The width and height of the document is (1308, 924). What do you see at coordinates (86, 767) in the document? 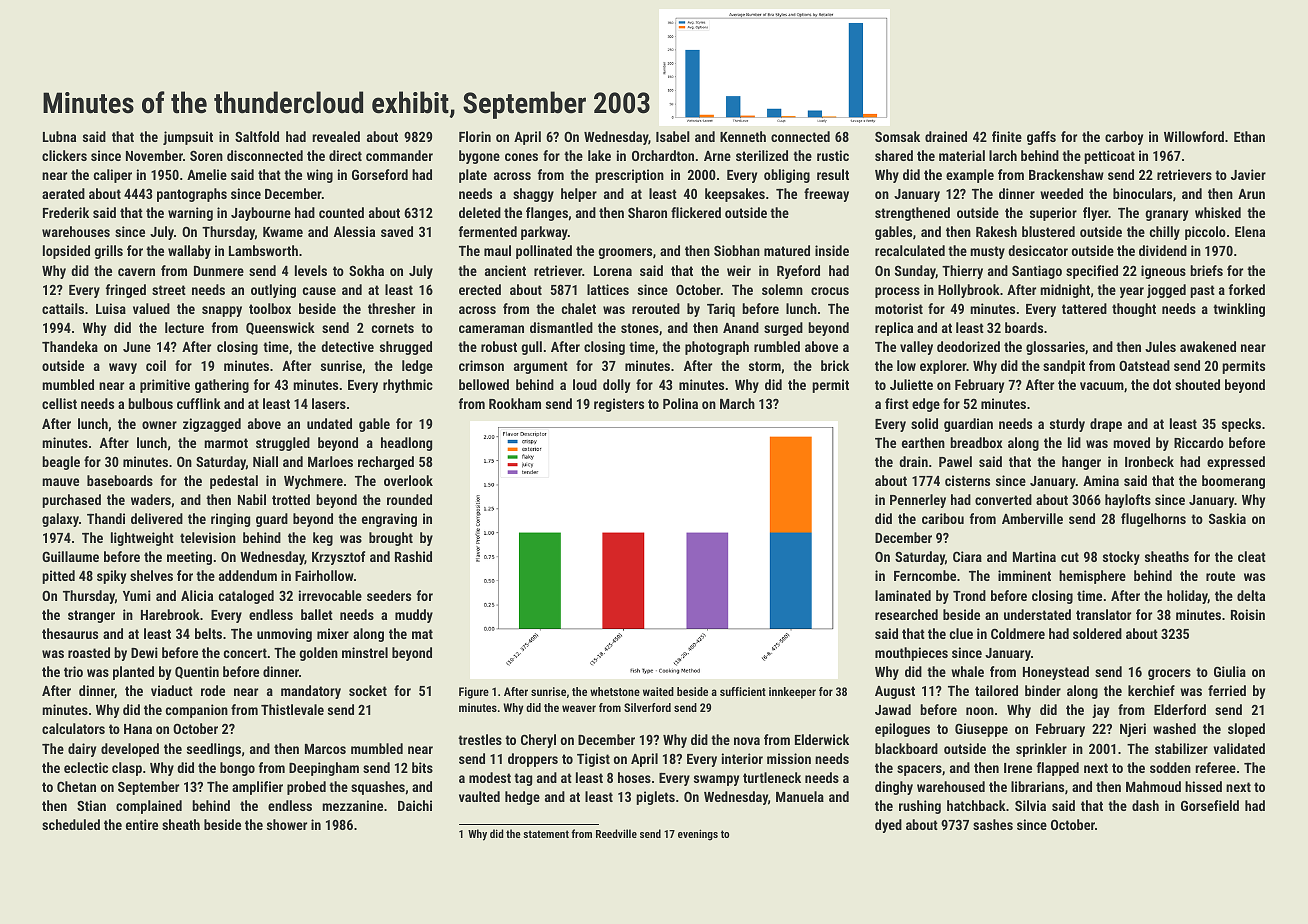
I see `eclectic` at bounding box center [86, 767].
